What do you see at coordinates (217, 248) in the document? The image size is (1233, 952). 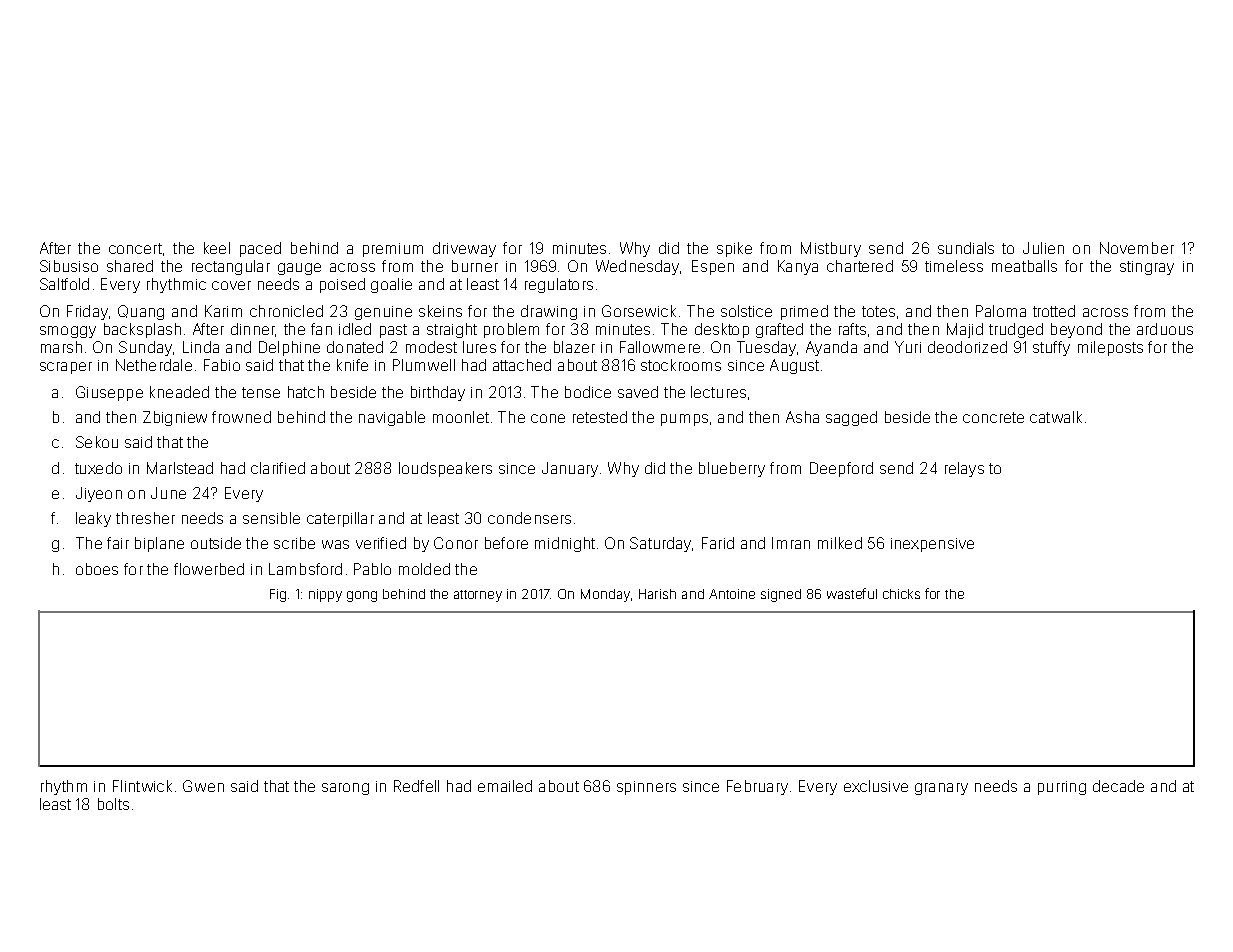 I see `keel` at bounding box center [217, 248].
